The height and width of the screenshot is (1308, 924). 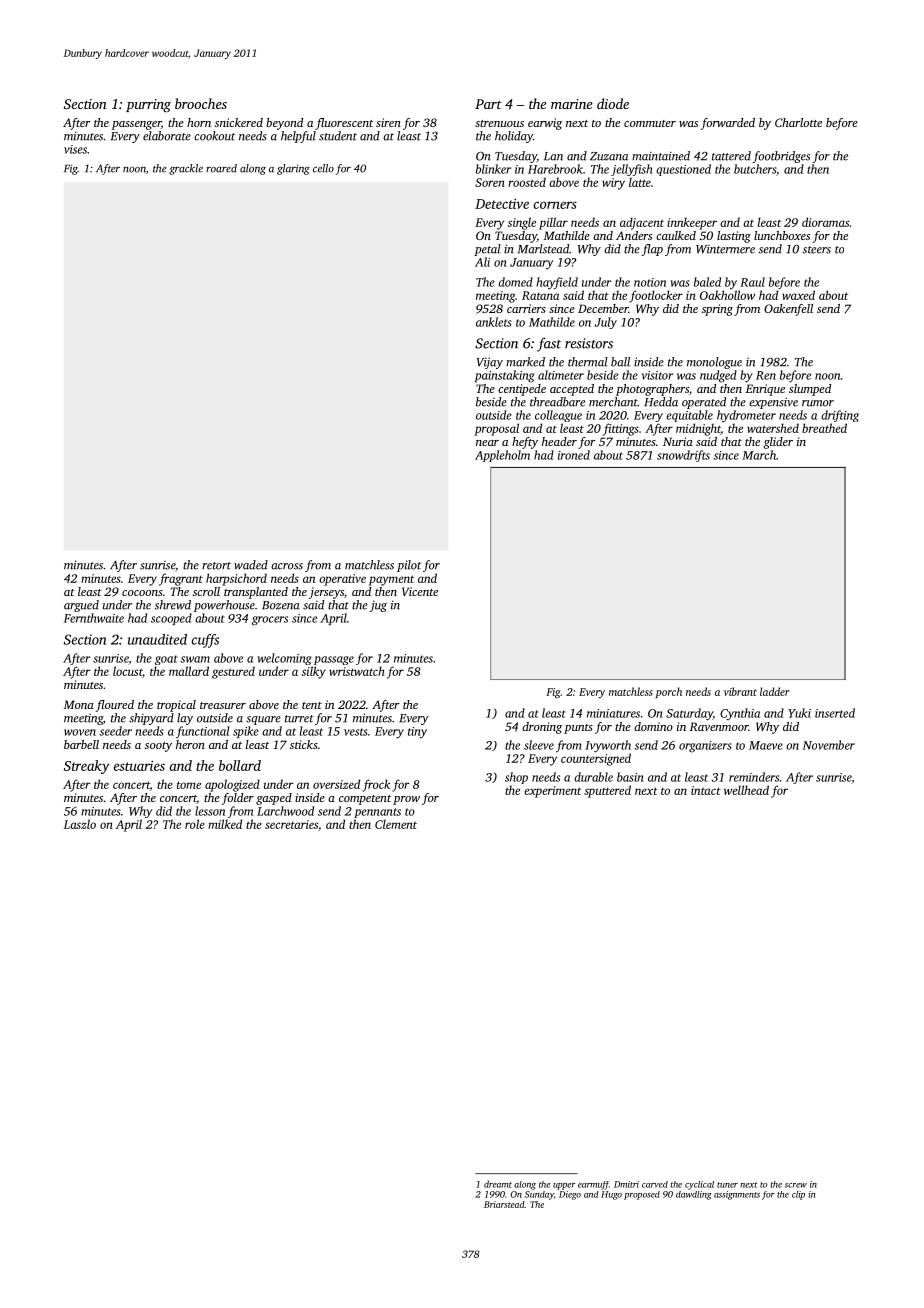 What do you see at coordinates (293, 169) in the screenshot?
I see `glaring` at bounding box center [293, 169].
